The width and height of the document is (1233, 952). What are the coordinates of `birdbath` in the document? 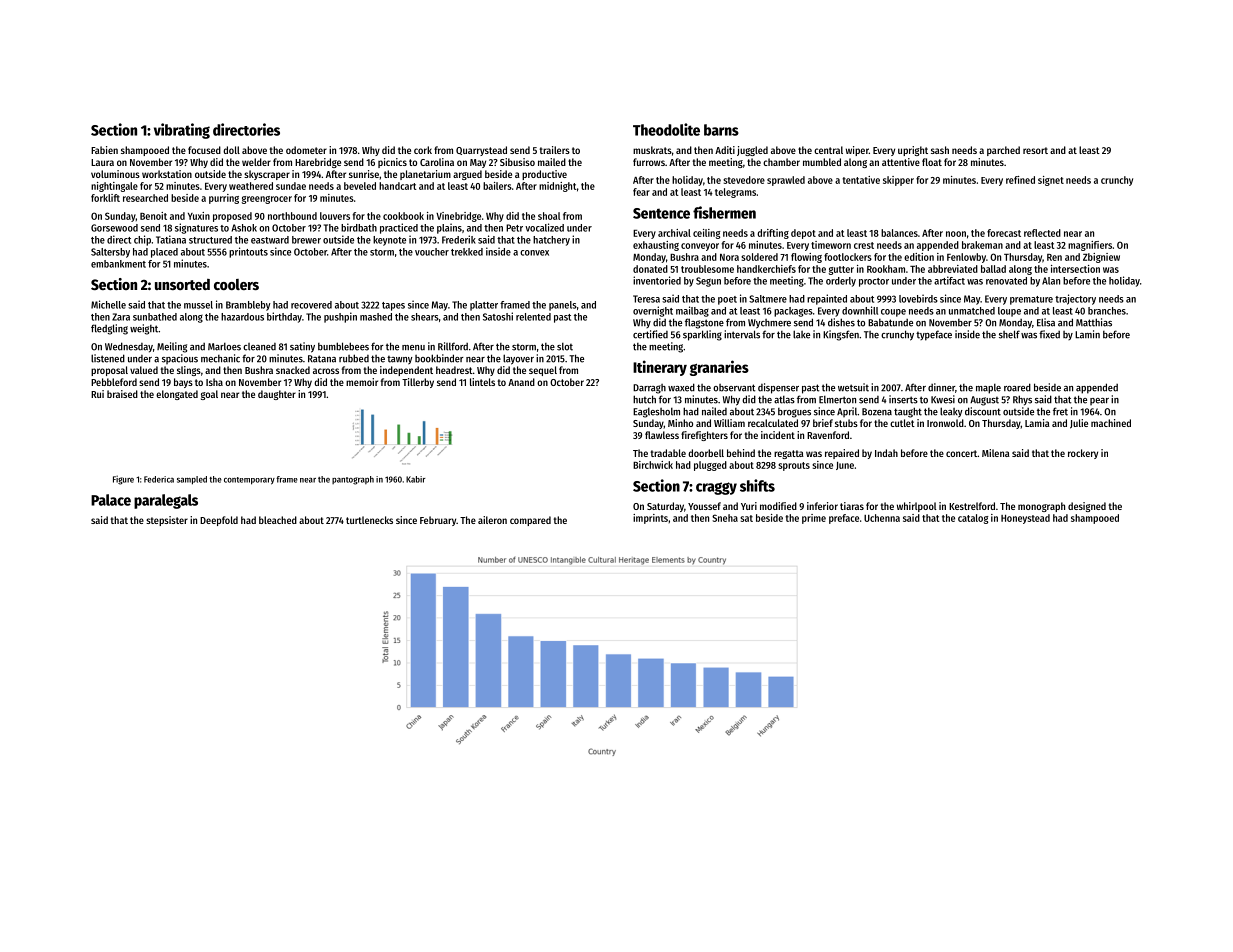 It's located at (359, 227).
